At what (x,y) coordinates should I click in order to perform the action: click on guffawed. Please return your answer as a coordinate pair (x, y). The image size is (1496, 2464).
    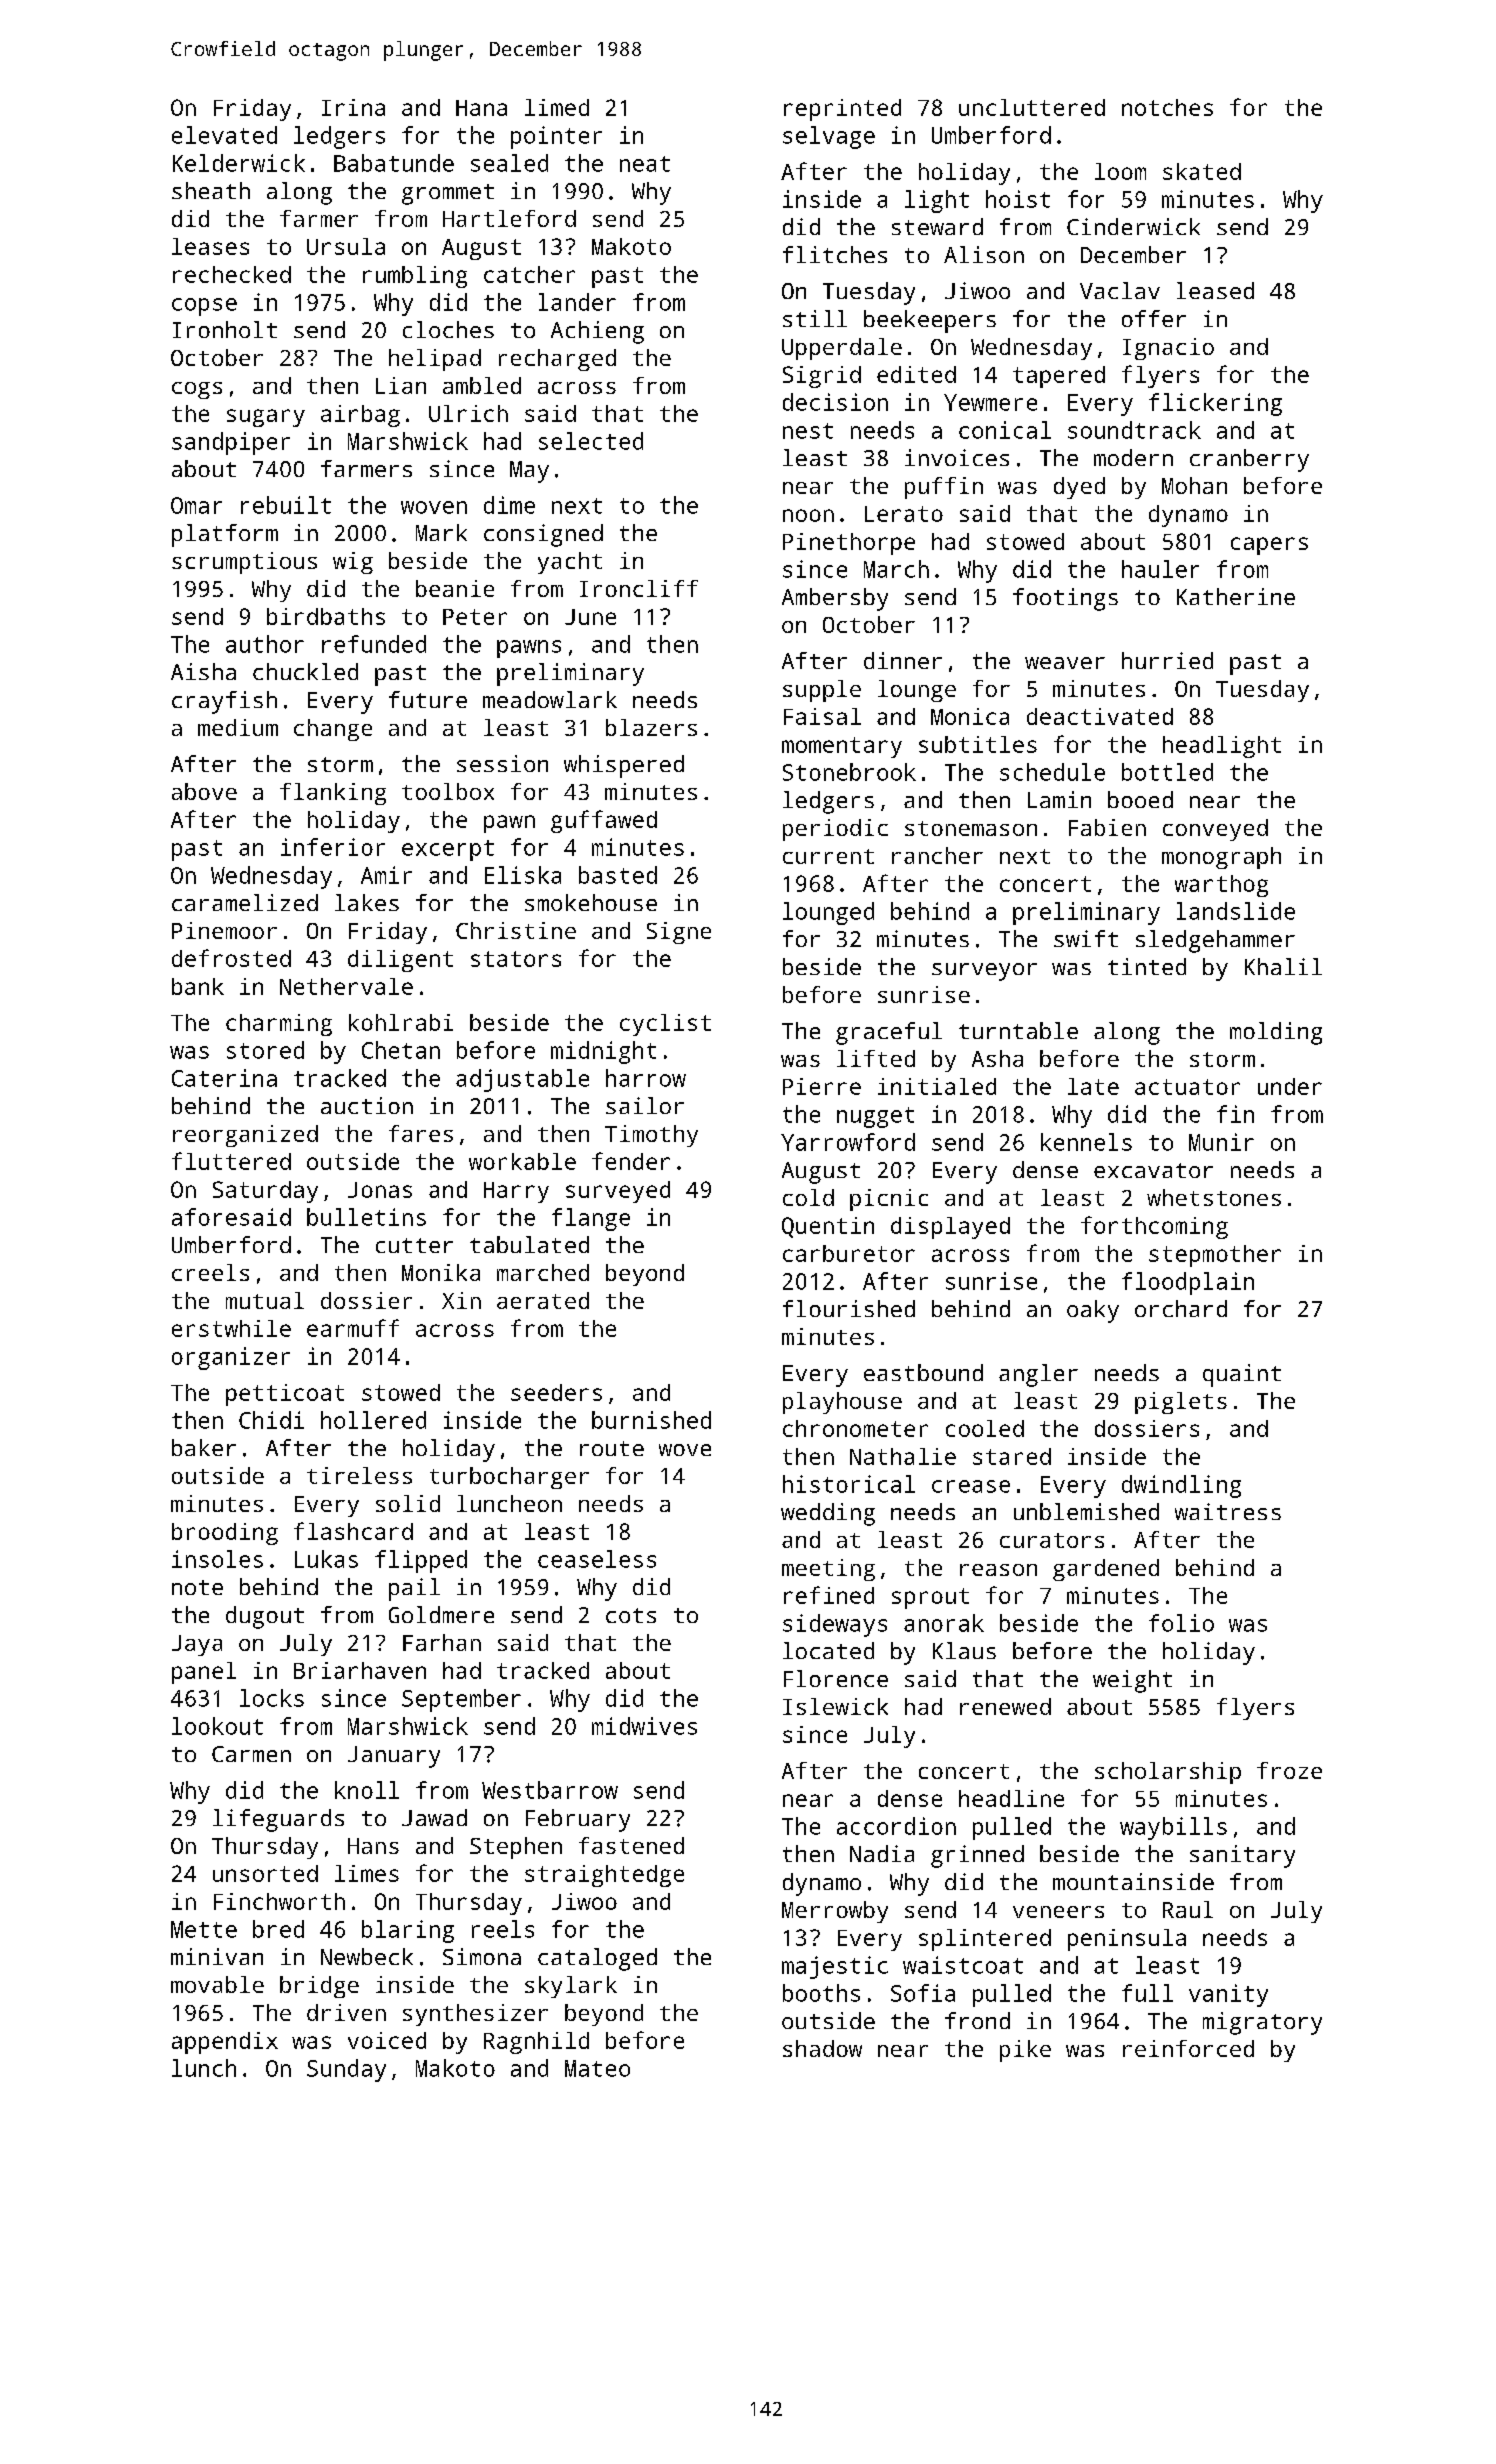
    Looking at the image, I should click on (604, 821).
